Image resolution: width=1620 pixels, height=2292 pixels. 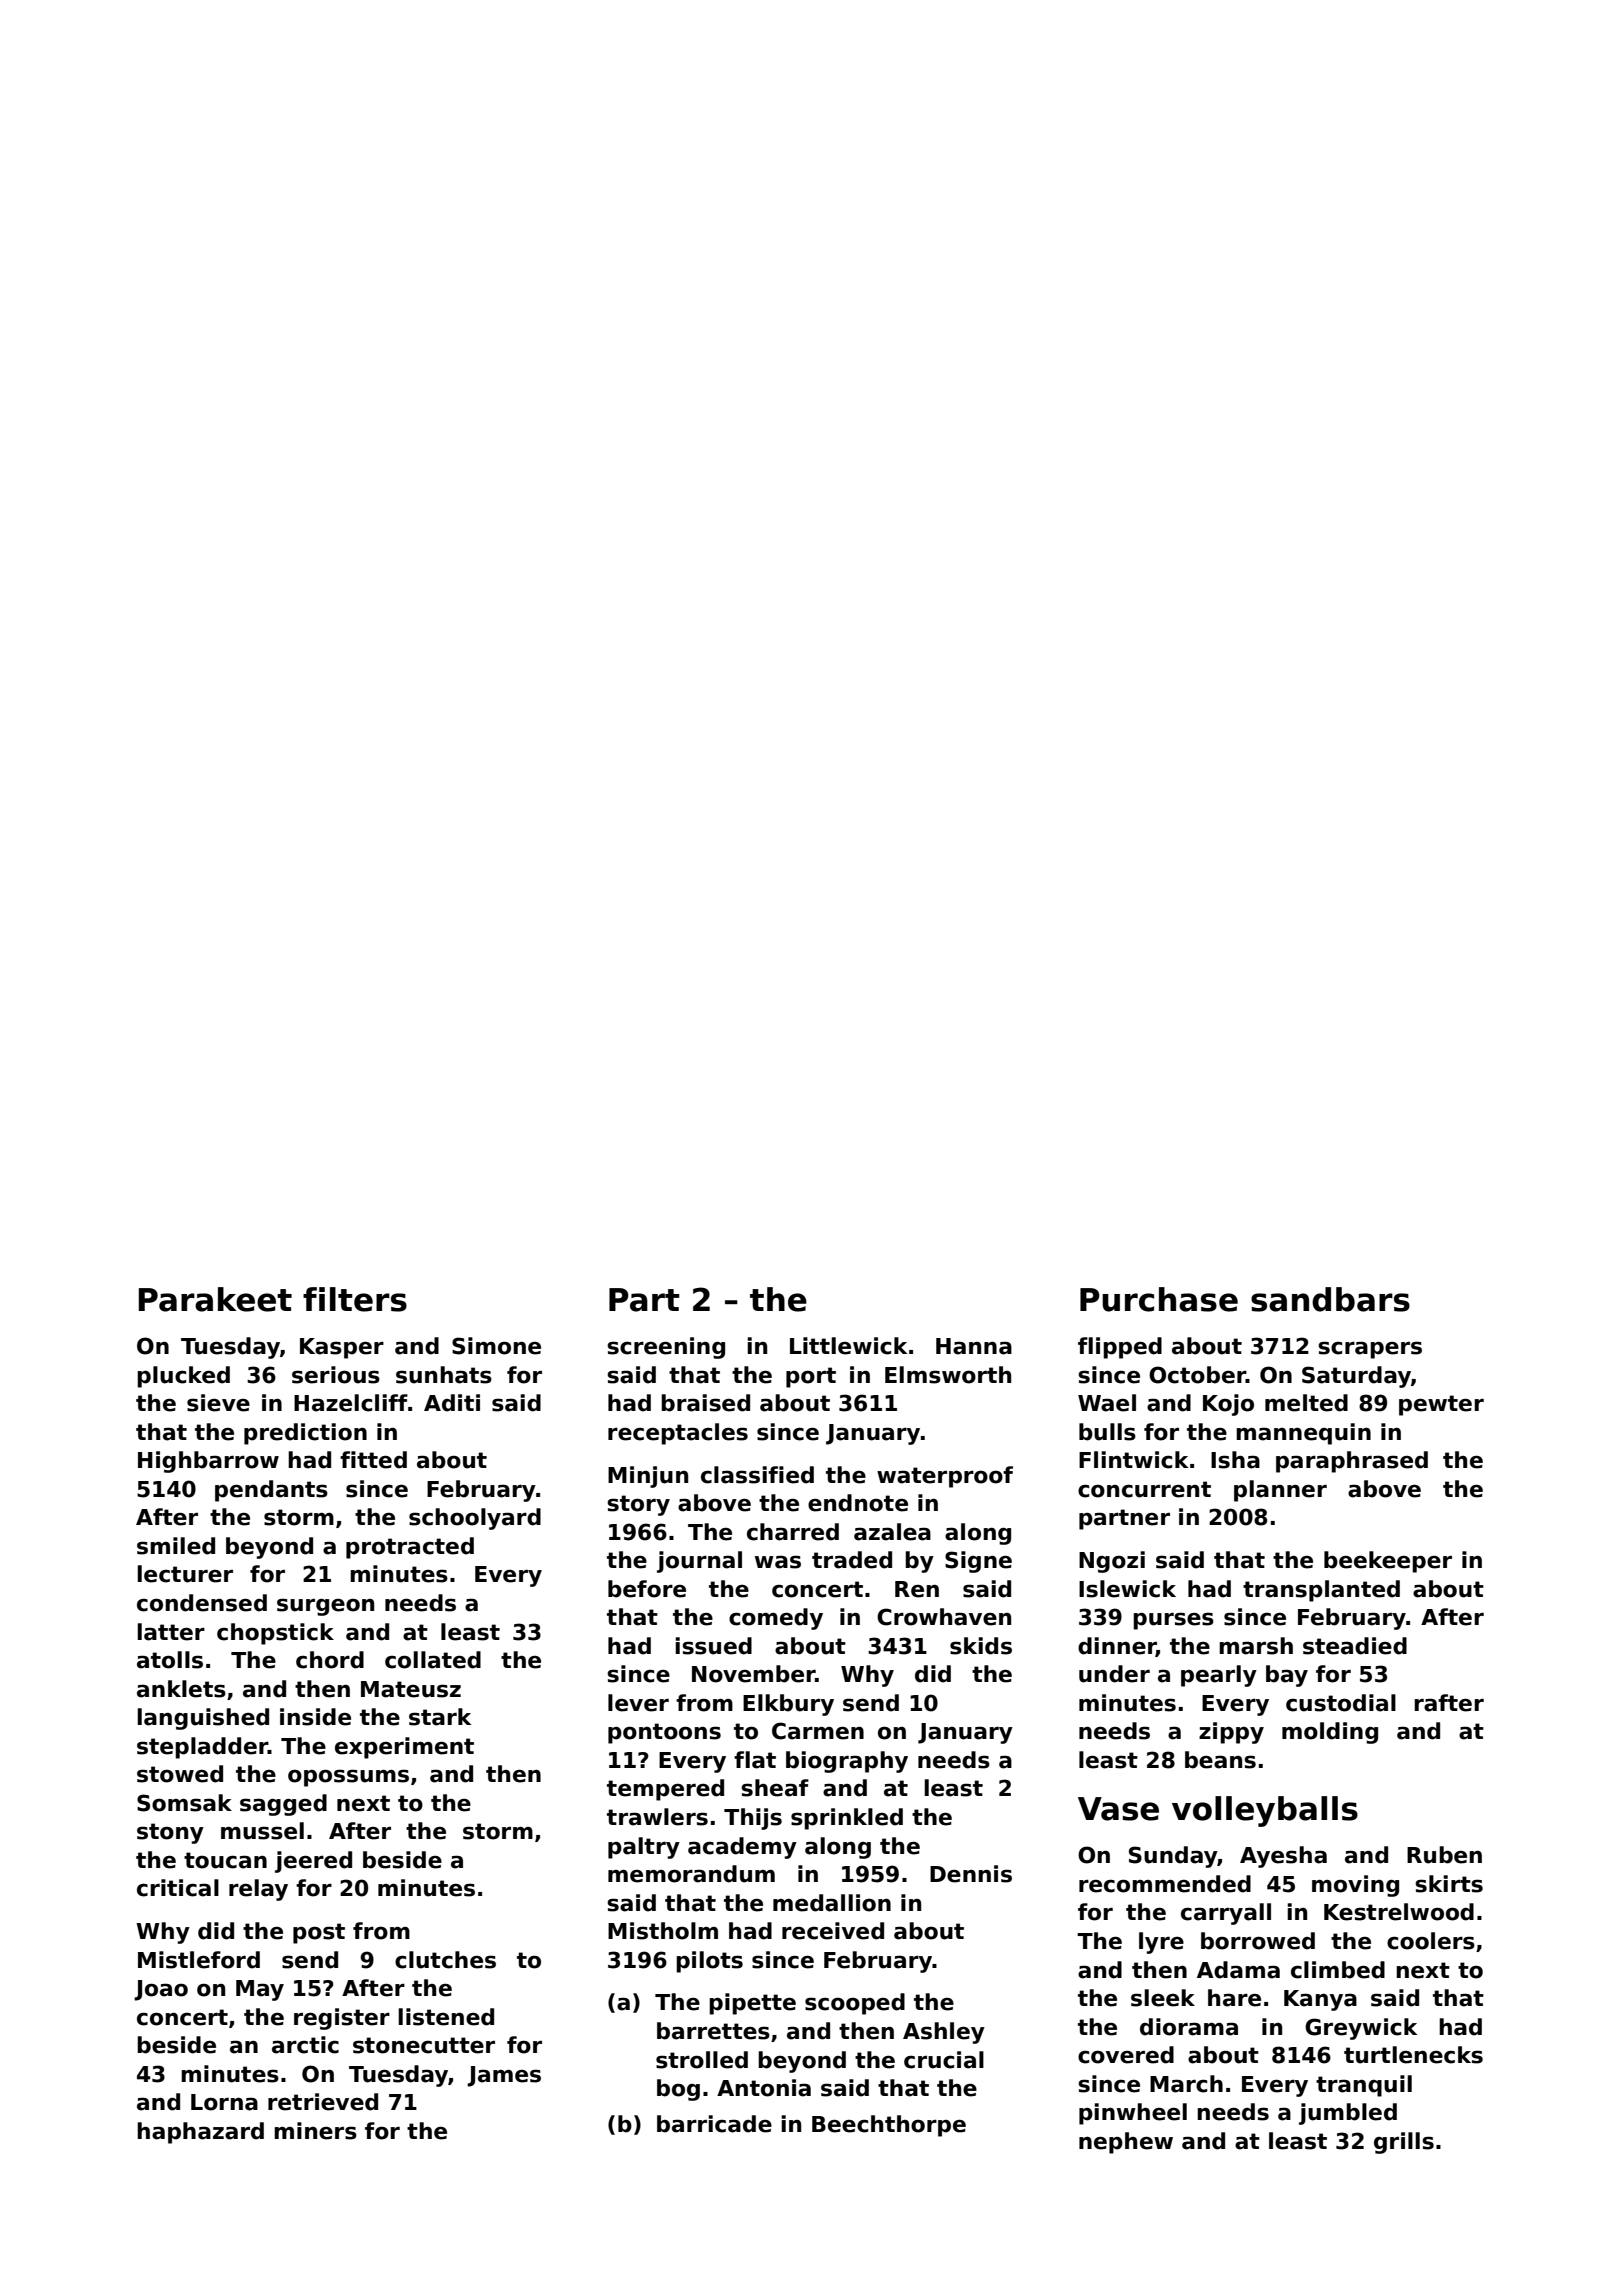 I want to click on lyre, so click(x=1161, y=1943).
